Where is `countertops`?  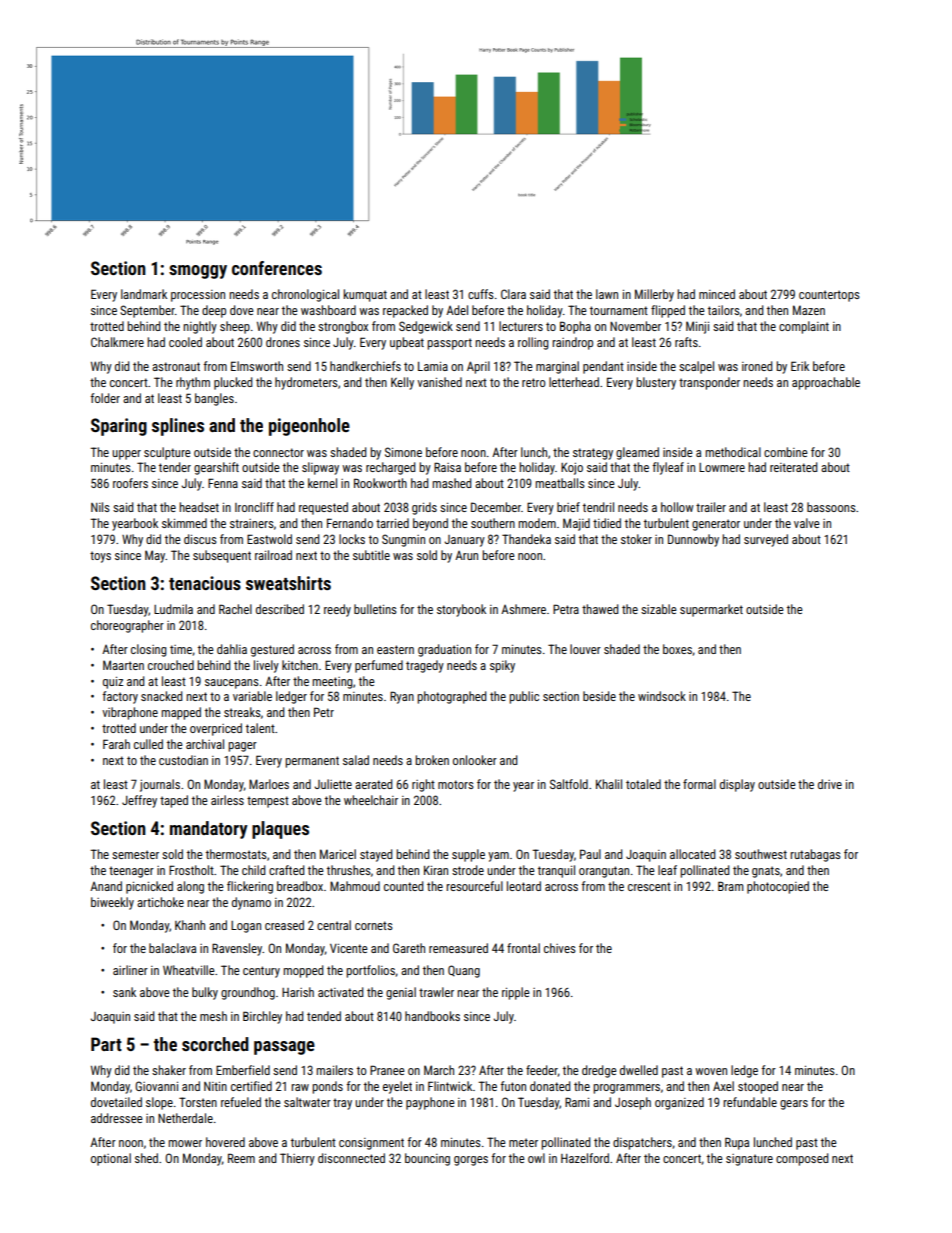
countertops is located at coordinates (829, 296).
